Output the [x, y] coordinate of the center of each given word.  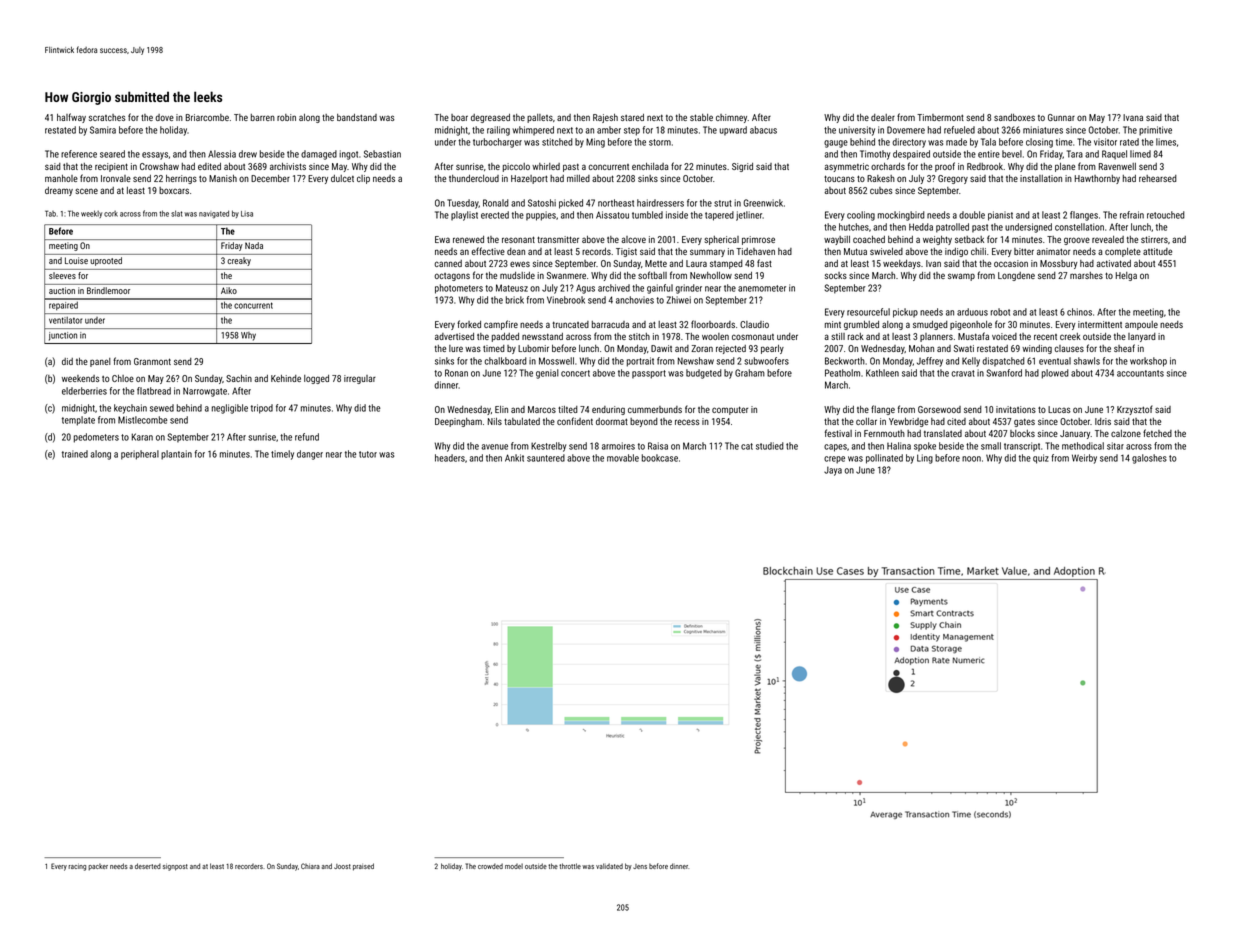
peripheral [140, 455]
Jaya [833, 471]
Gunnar [1061, 117]
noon [971, 459]
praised [363, 867]
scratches [107, 117]
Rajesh [605, 118]
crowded [490, 866]
